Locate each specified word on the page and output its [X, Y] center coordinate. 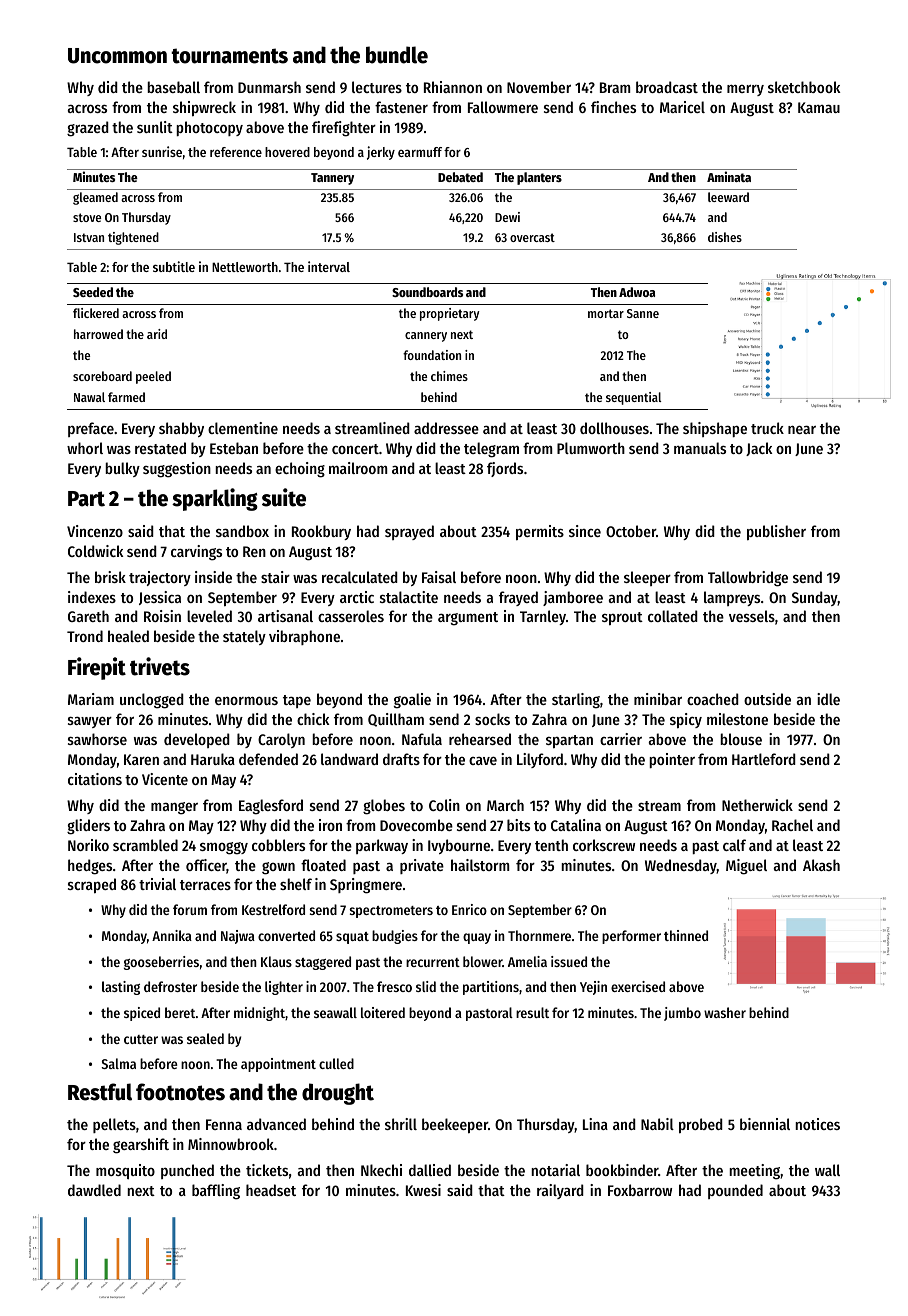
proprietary [449, 314]
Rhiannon [453, 87]
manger [174, 808]
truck [767, 428]
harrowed [98, 334]
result [532, 1012]
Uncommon [117, 56]
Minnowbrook [231, 1144]
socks [492, 719]
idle [828, 699]
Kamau [819, 107]
